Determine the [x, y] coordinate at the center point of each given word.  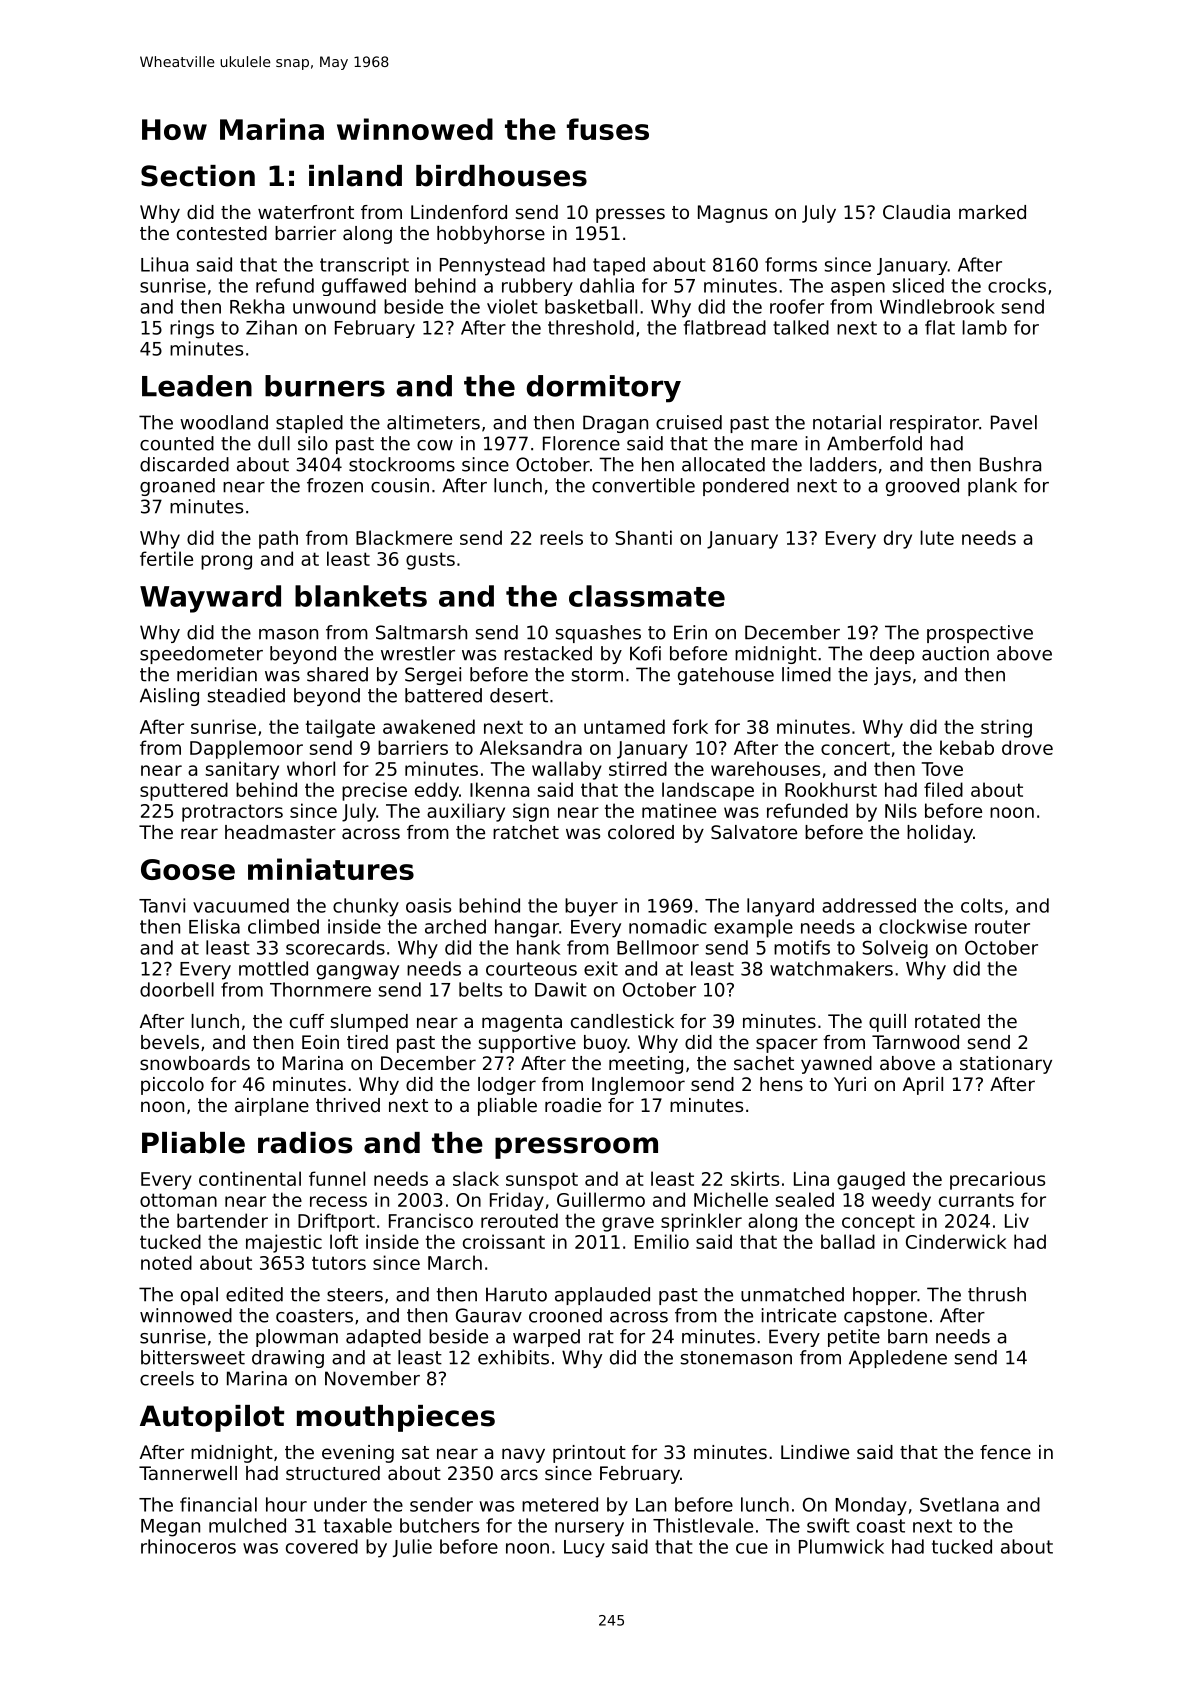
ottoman [178, 1200]
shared [337, 674]
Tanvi [162, 905]
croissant [504, 1241]
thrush [997, 1294]
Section [198, 176]
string [1006, 728]
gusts [430, 561]
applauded [602, 1296]
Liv [1017, 1220]
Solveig [895, 949]
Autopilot [212, 1418]
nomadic [668, 926]
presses [630, 215]
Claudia [916, 212]
